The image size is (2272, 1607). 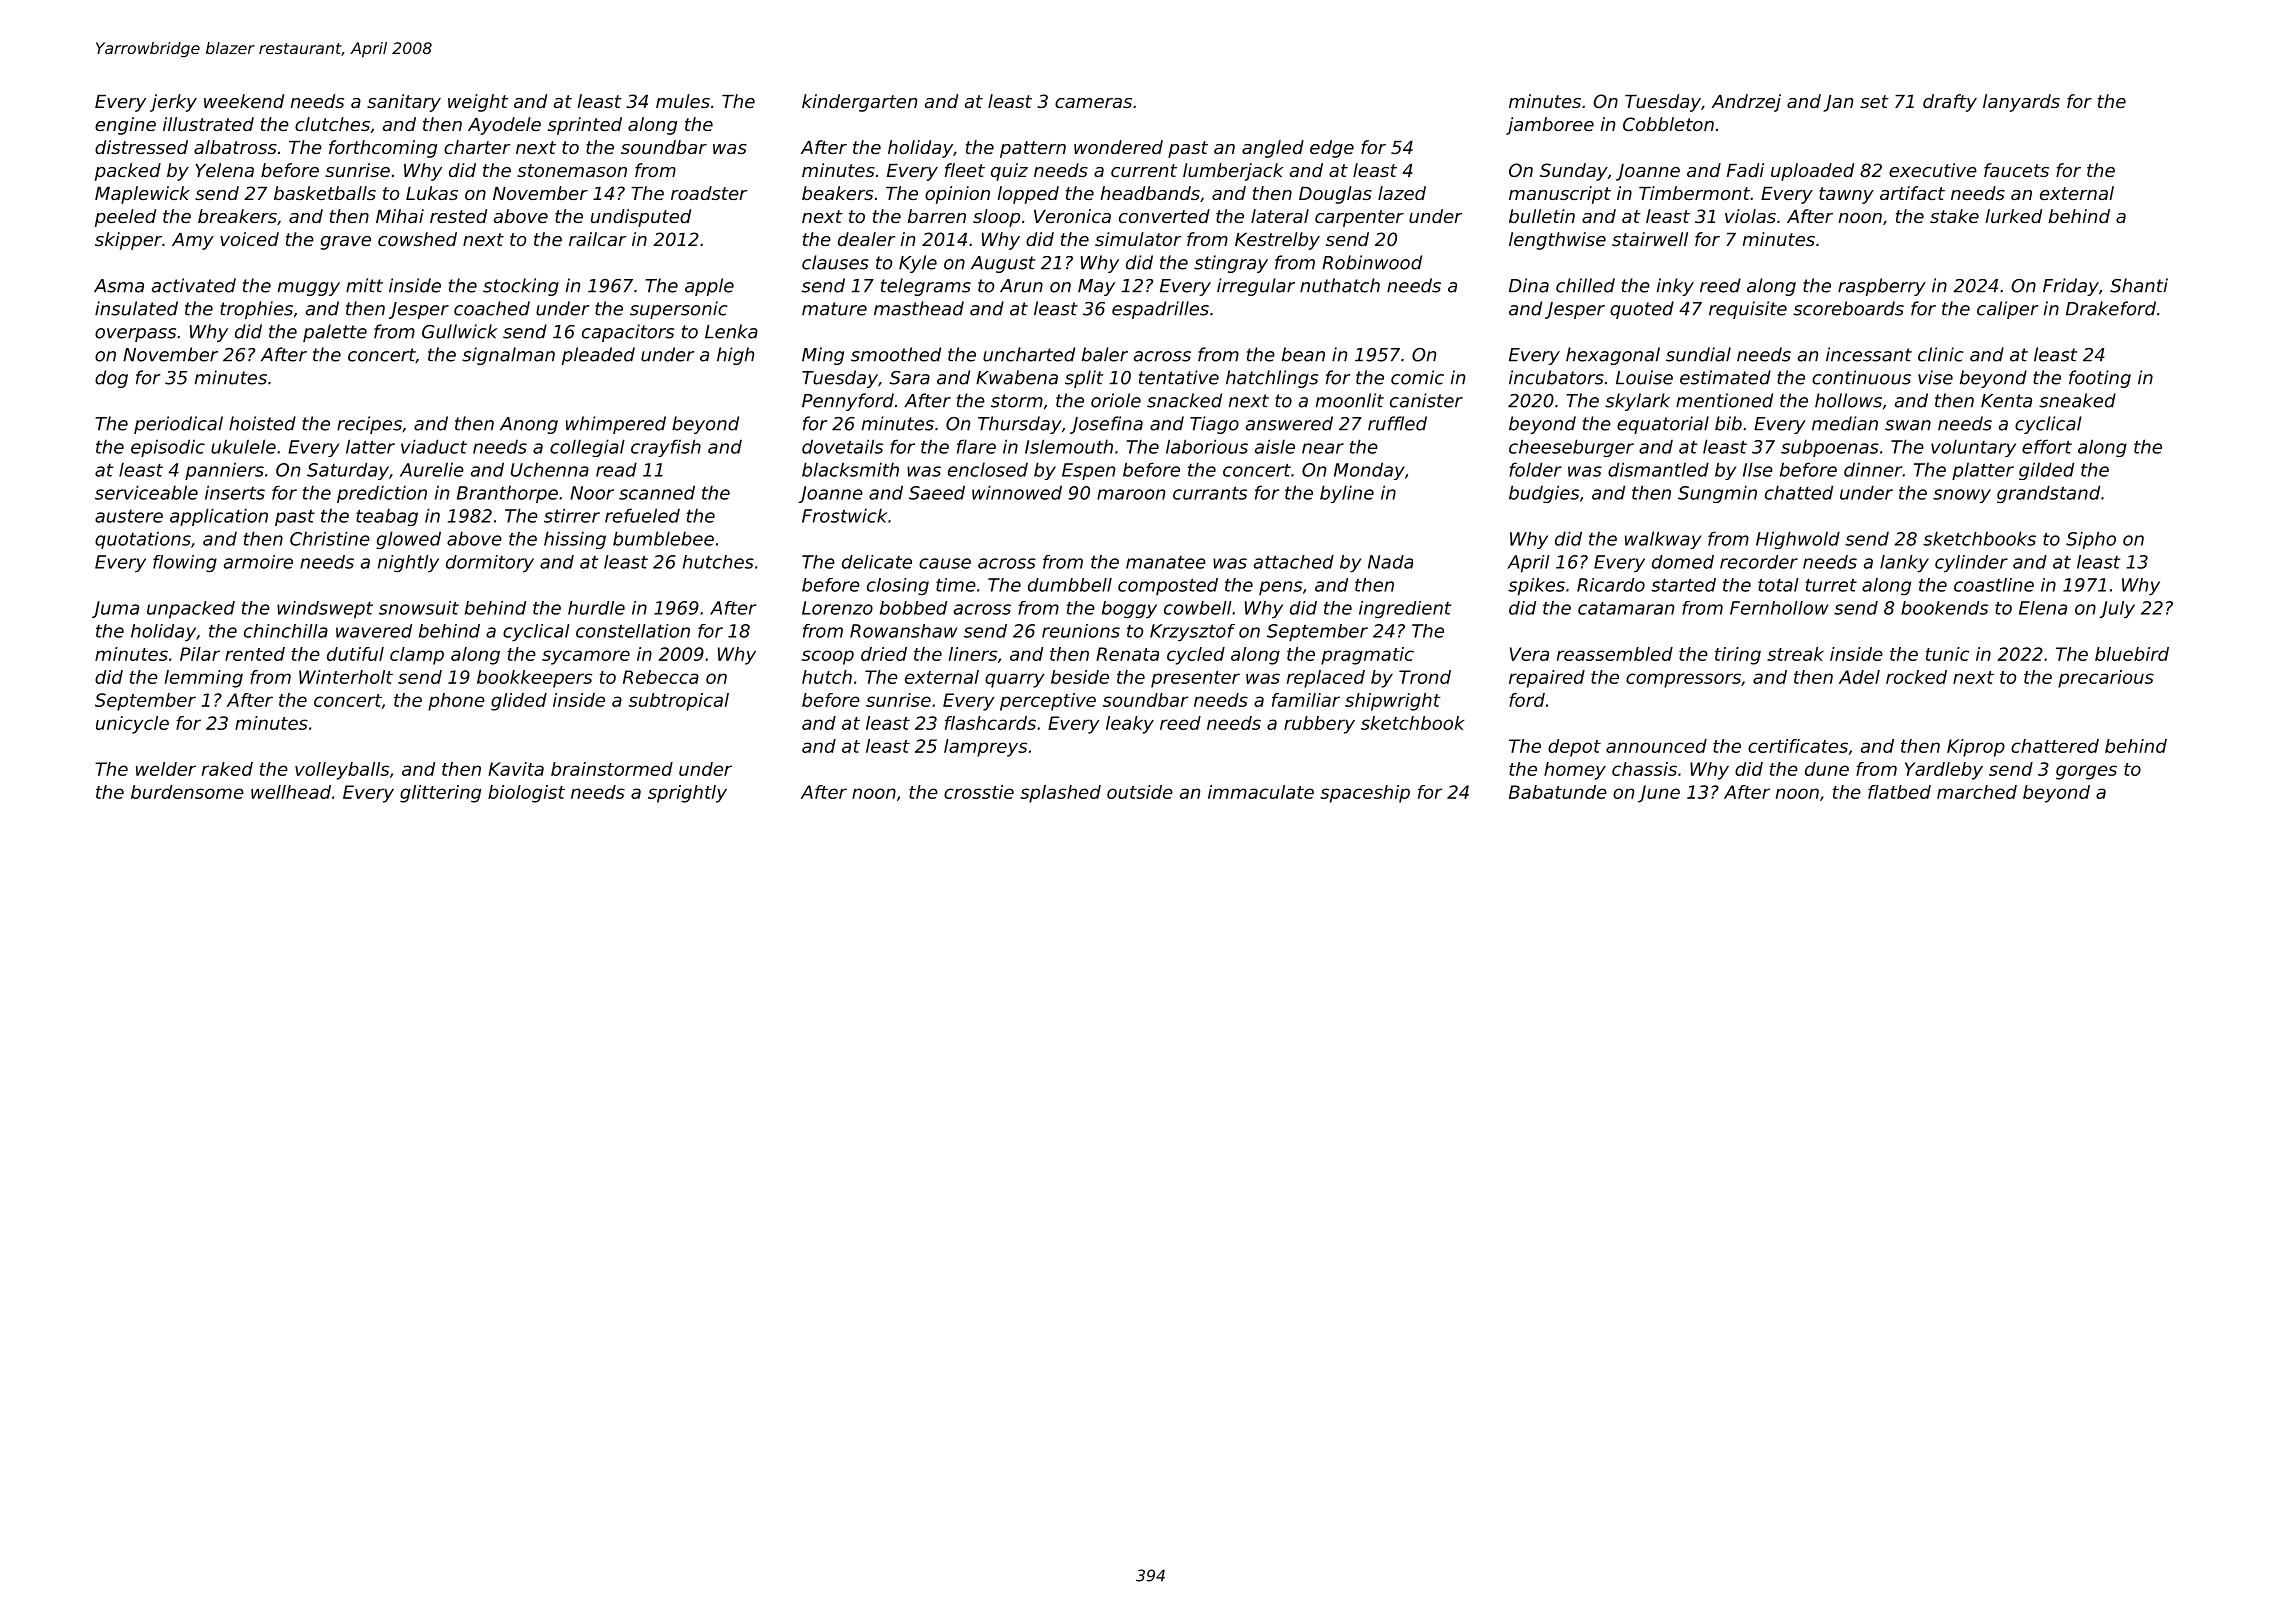 What do you see at coordinates (572, 515) in the page?
I see `stirrer` at bounding box center [572, 515].
